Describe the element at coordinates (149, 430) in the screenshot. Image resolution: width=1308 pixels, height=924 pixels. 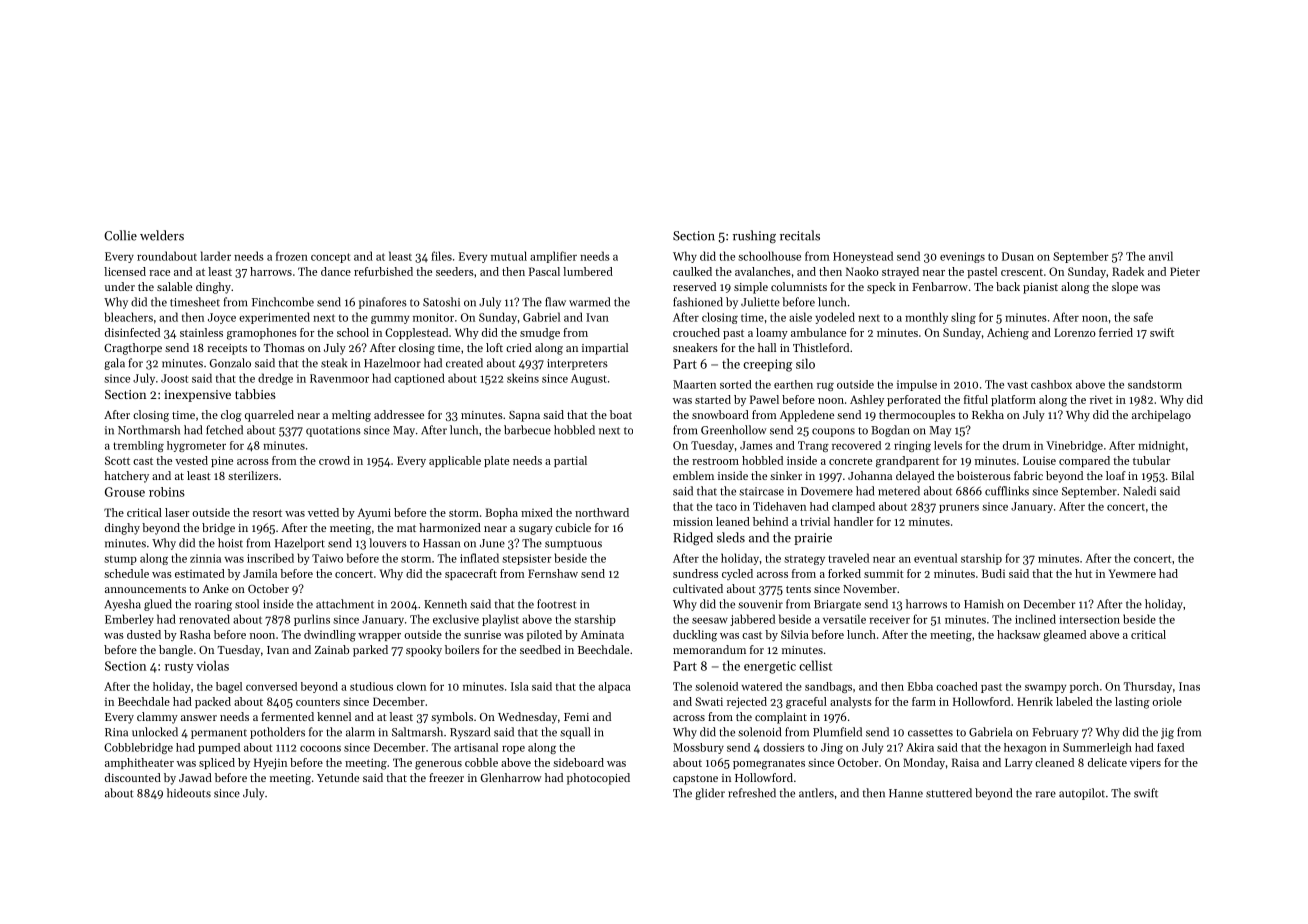
I see `Northmarsh` at that location.
